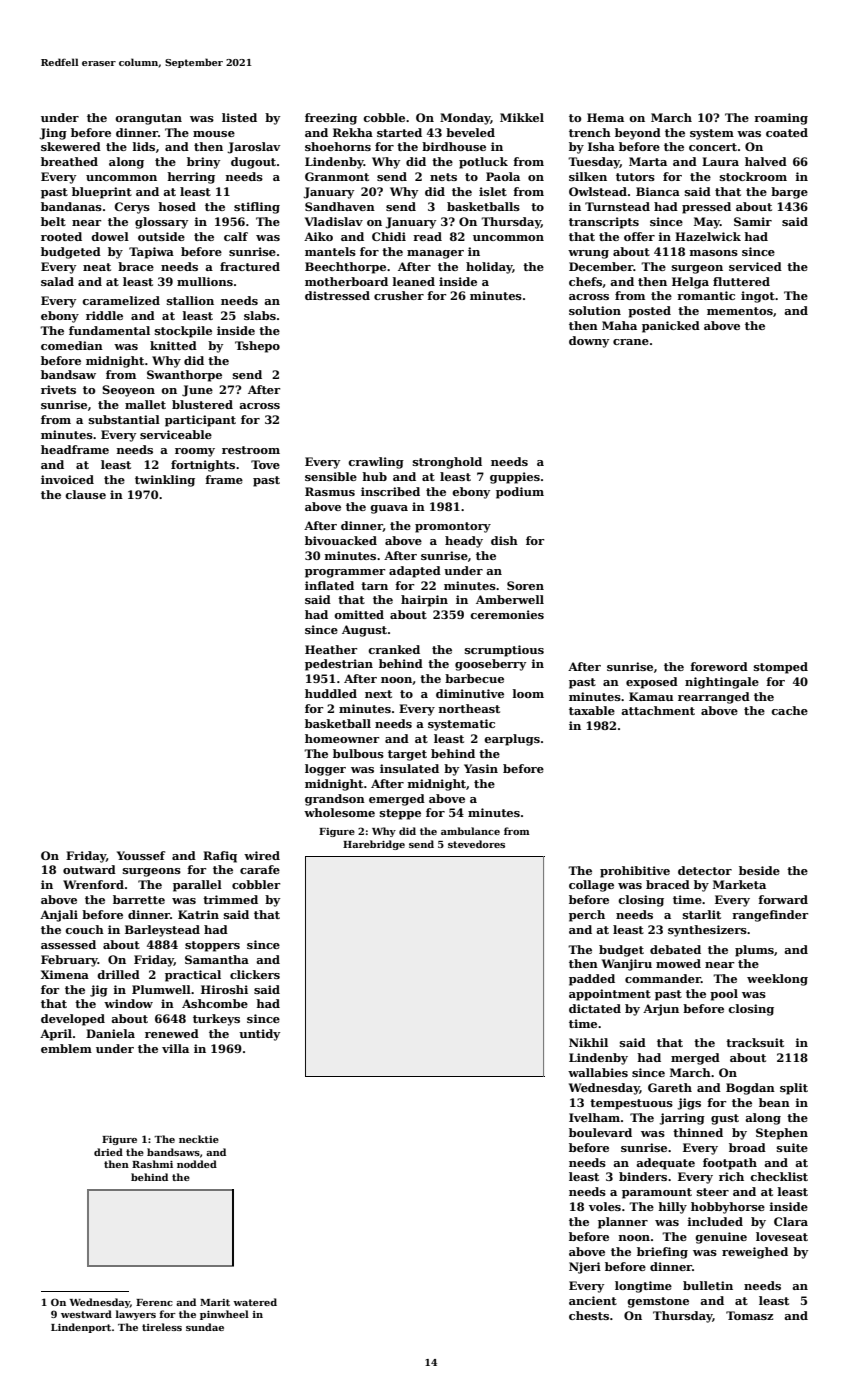 The width and height of the image is (849, 1400). Describe the element at coordinates (85, 494) in the image. I see `clause` at that location.
